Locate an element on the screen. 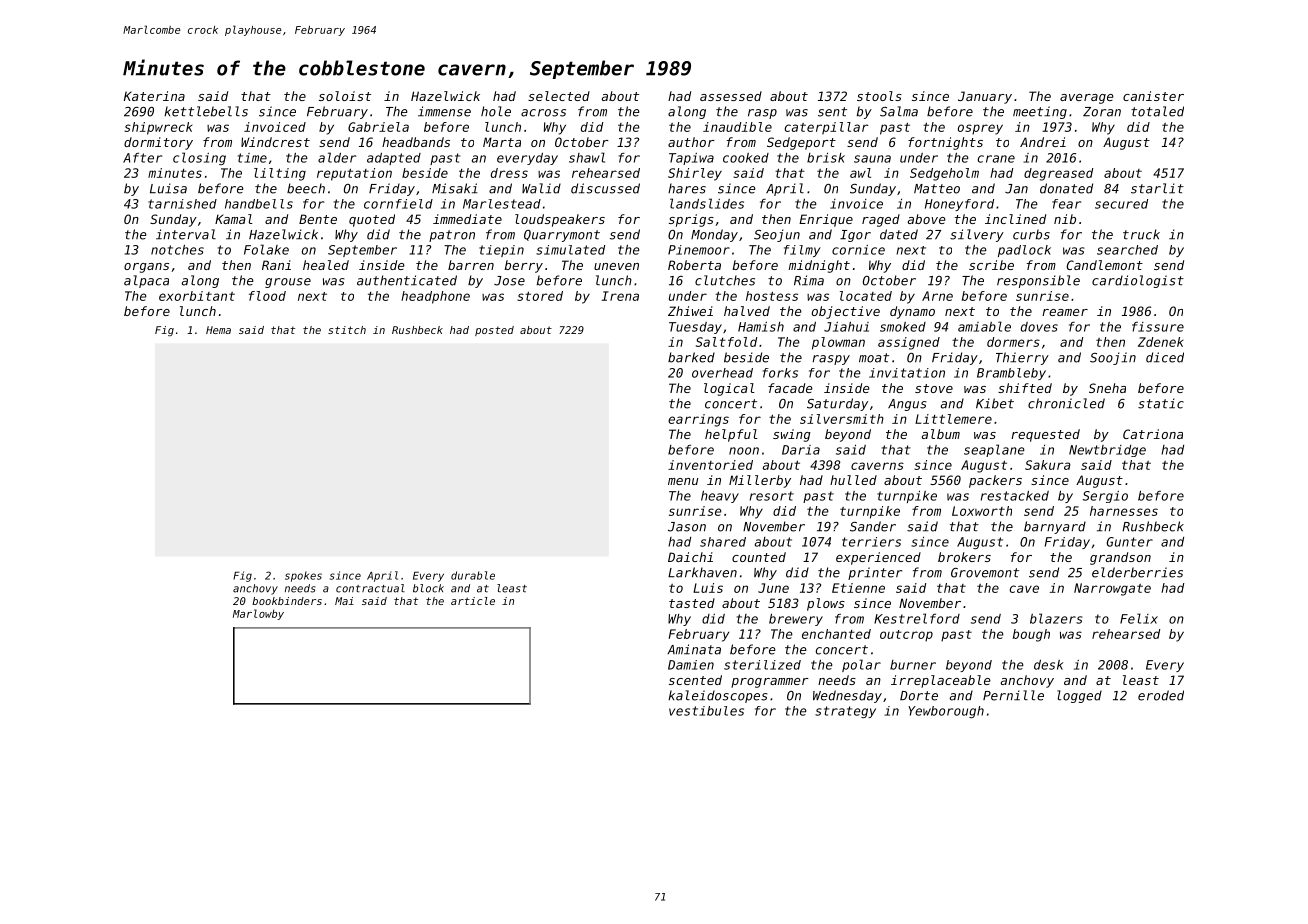 Image resolution: width=1308 pixels, height=924 pixels. spokes is located at coordinates (303, 576).
